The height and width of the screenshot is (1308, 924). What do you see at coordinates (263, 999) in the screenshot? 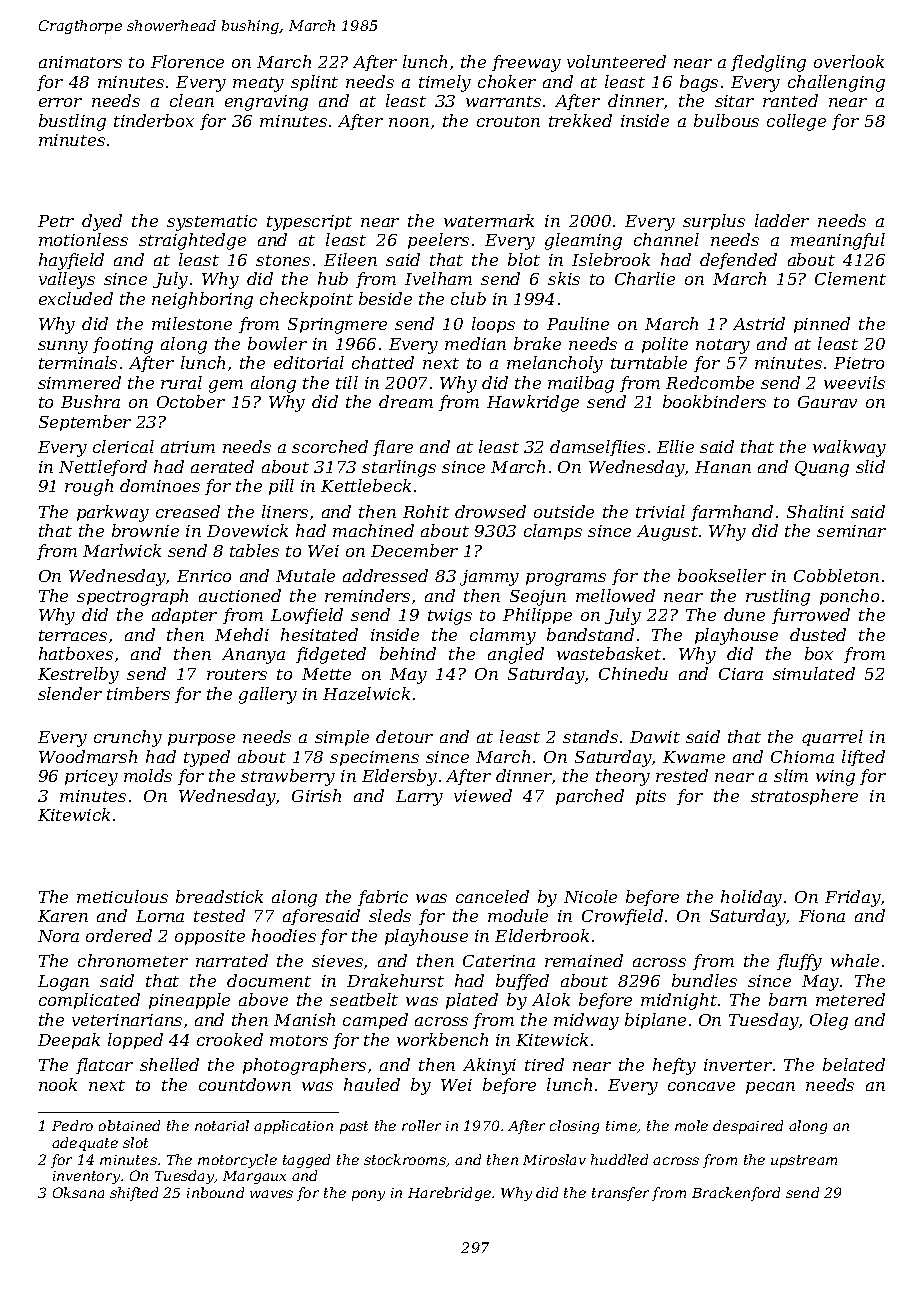
I see `above` at bounding box center [263, 999].
